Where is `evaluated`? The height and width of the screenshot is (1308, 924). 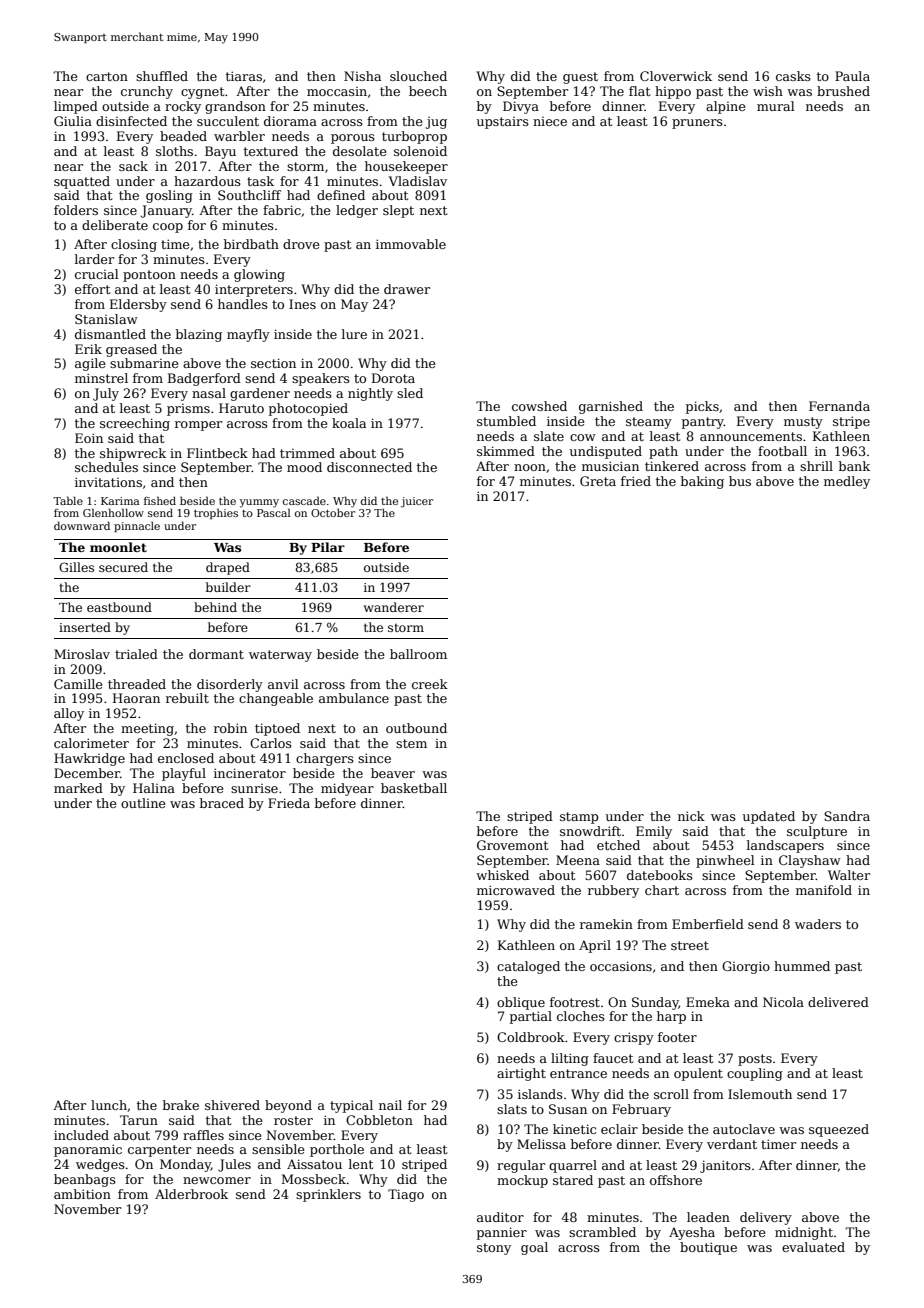
evaluated is located at coordinates (813, 1247).
